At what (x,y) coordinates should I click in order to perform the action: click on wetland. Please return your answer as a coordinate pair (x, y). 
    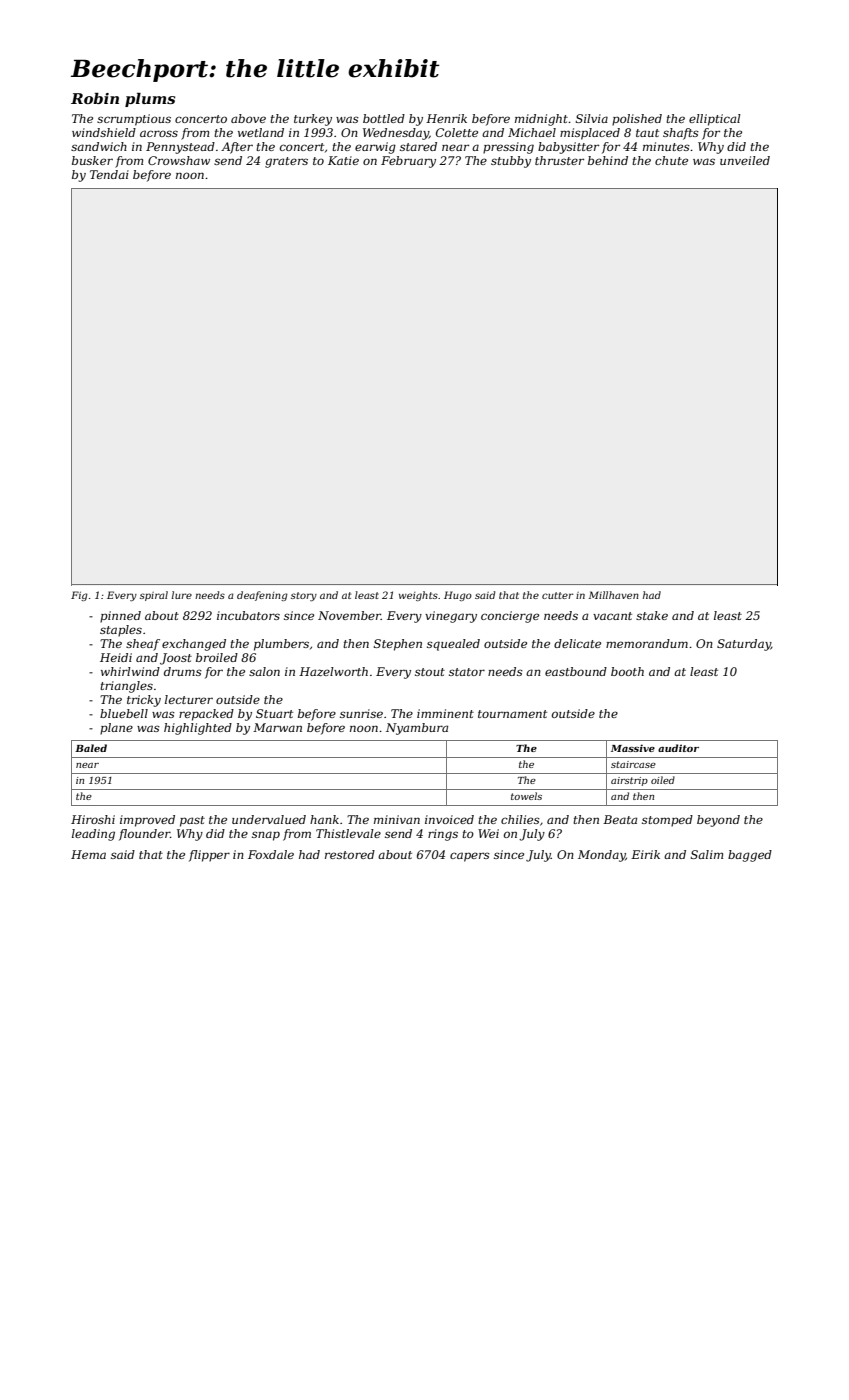
    Looking at the image, I should click on (261, 132).
